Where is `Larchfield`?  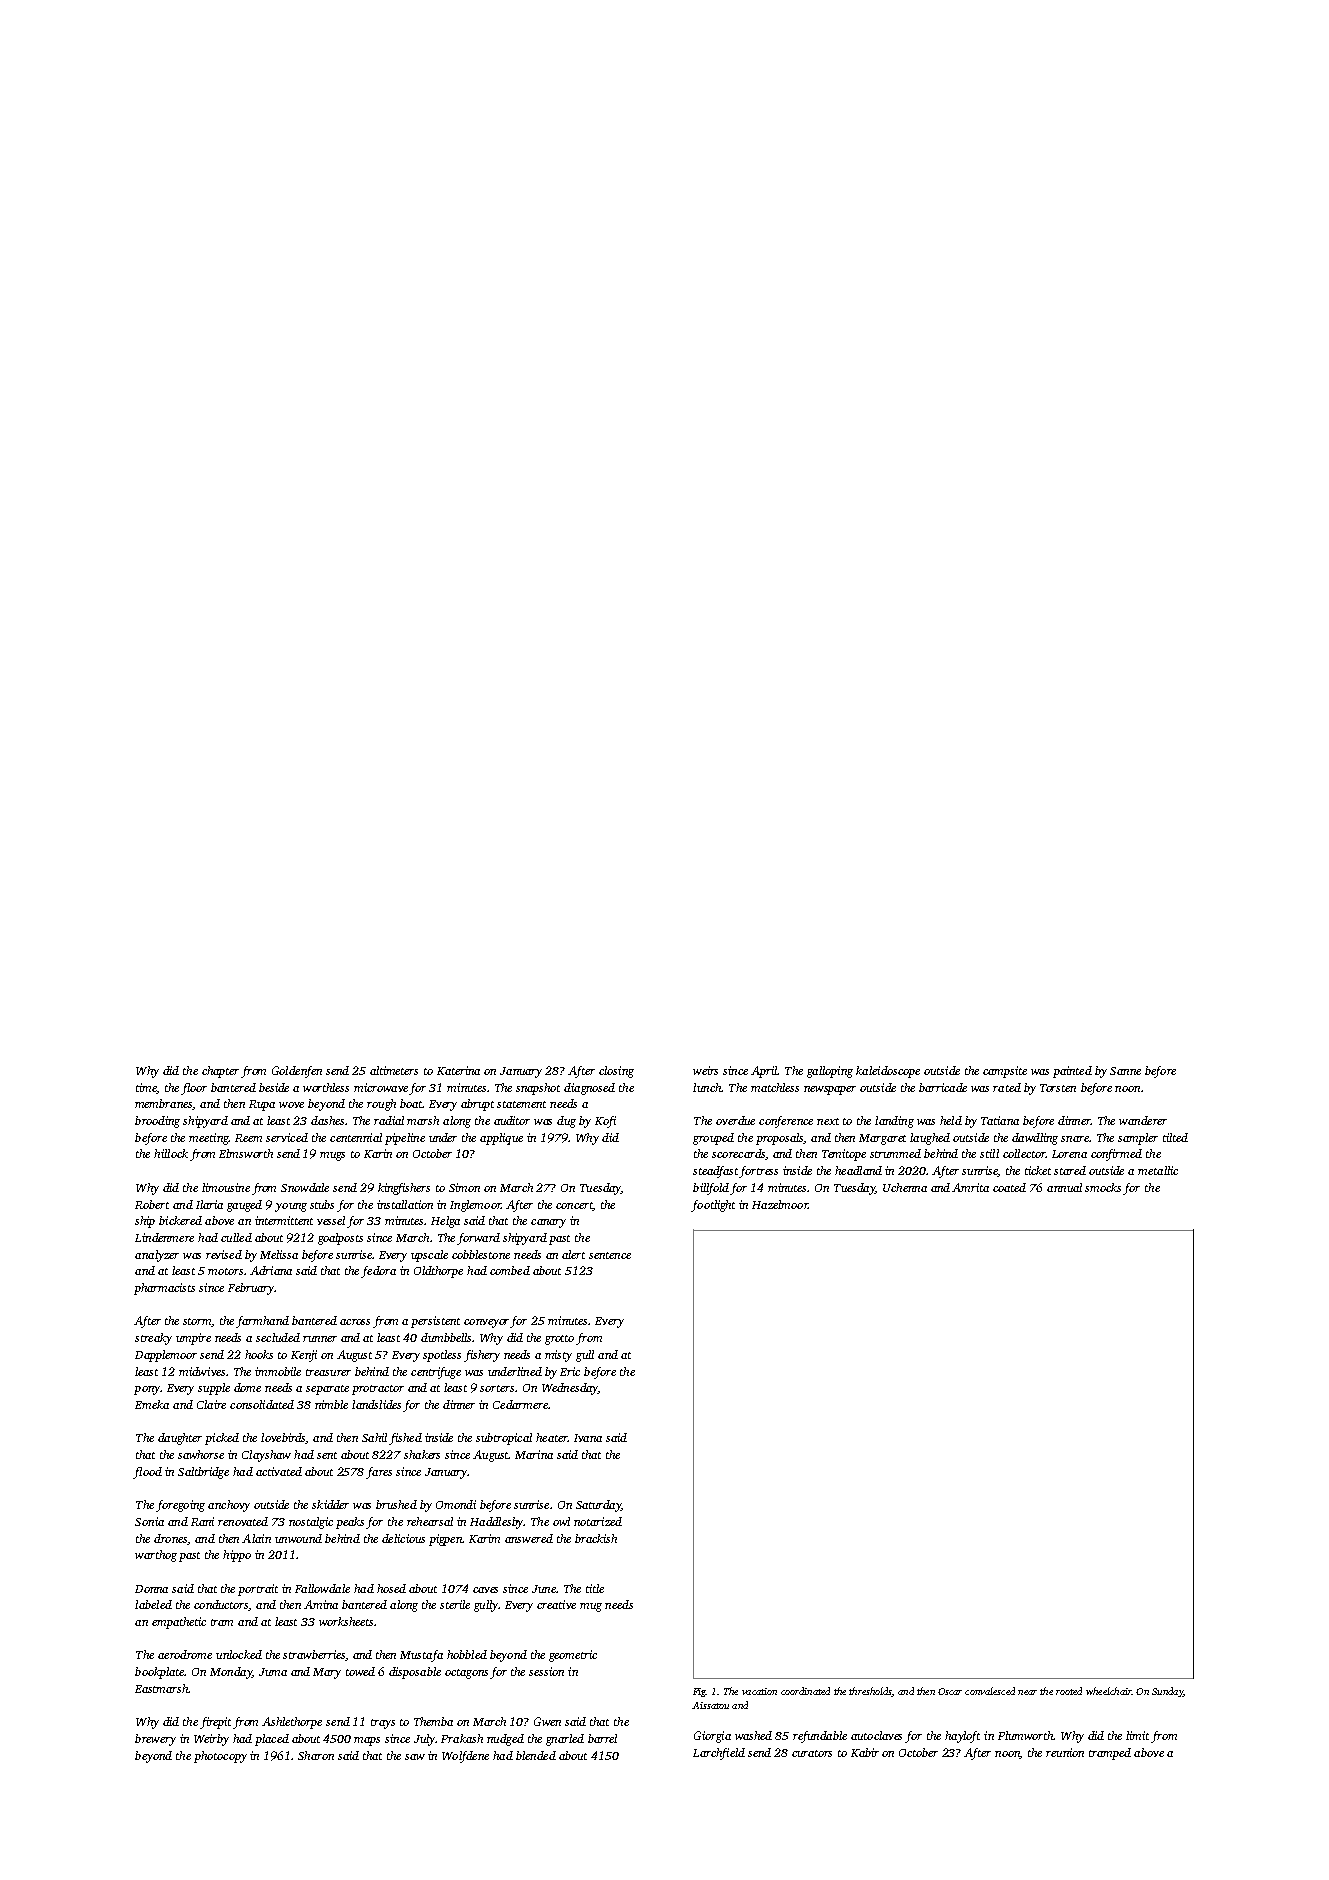 Larchfield is located at coordinates (719, 1754).
